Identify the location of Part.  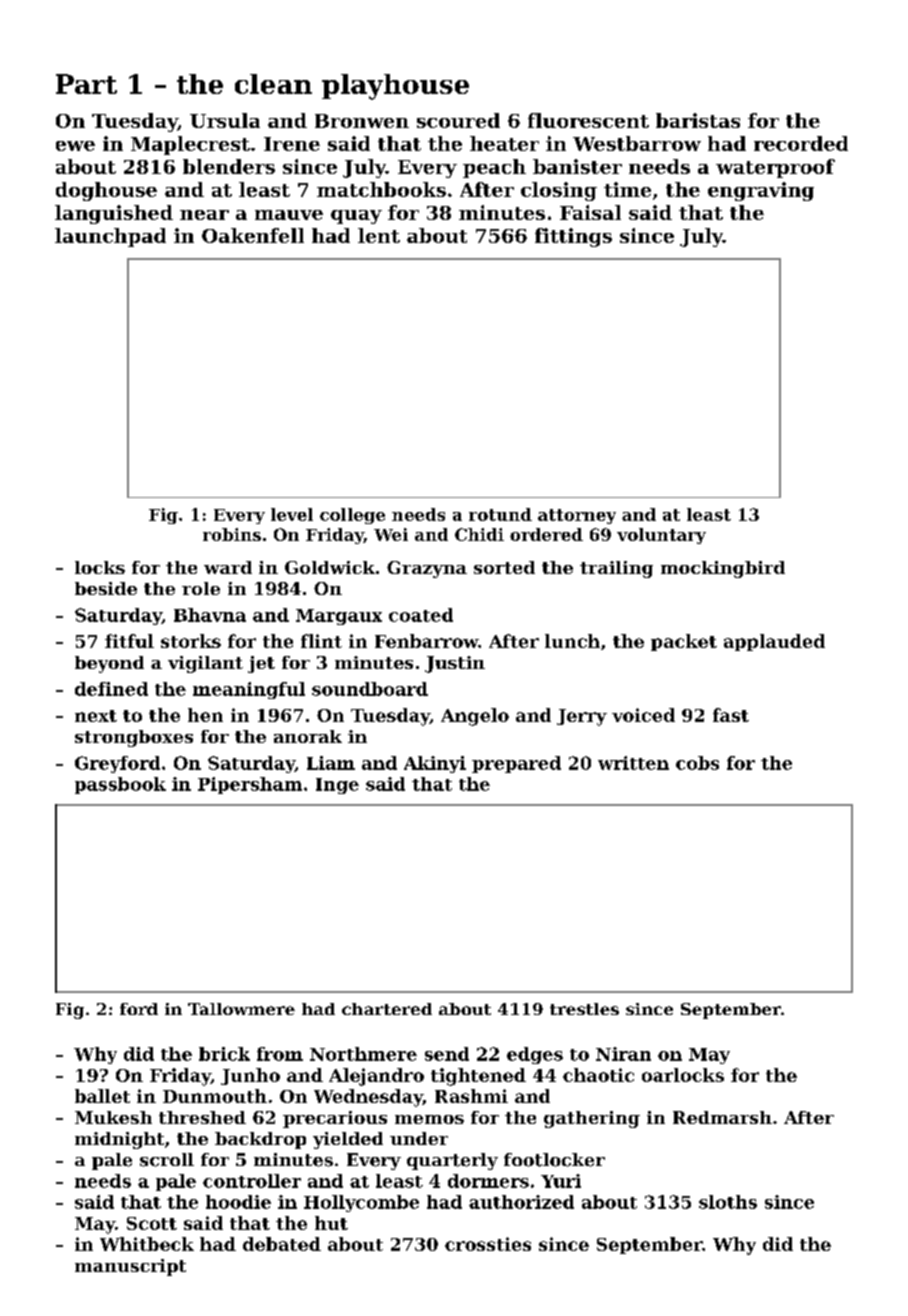
(86, 84).
